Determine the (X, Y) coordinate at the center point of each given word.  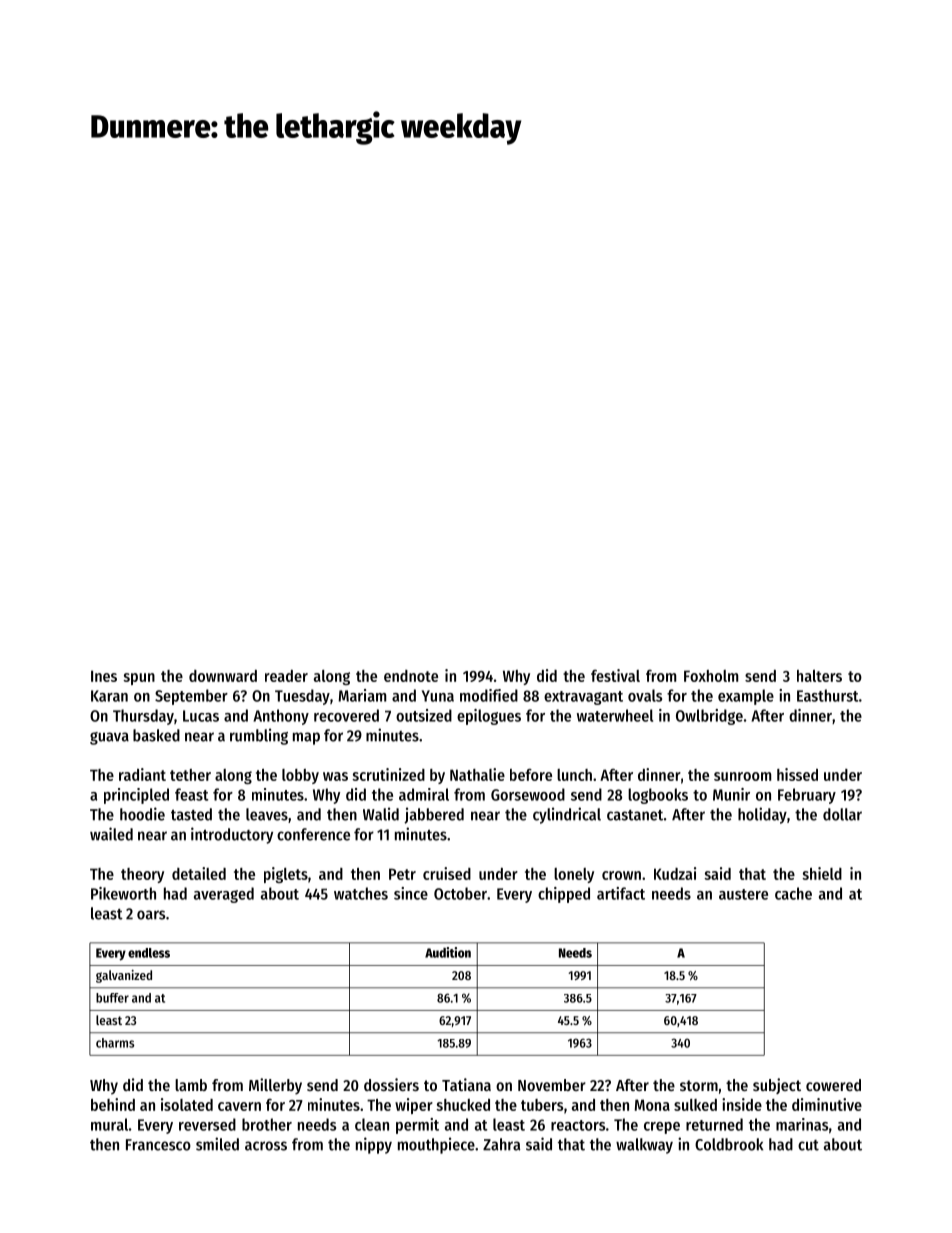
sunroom (742, 776)
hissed (797, 774)
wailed (111, 834)
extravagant (583, 698)
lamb (191, 1085)
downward (223, 676)
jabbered (434, 815)
